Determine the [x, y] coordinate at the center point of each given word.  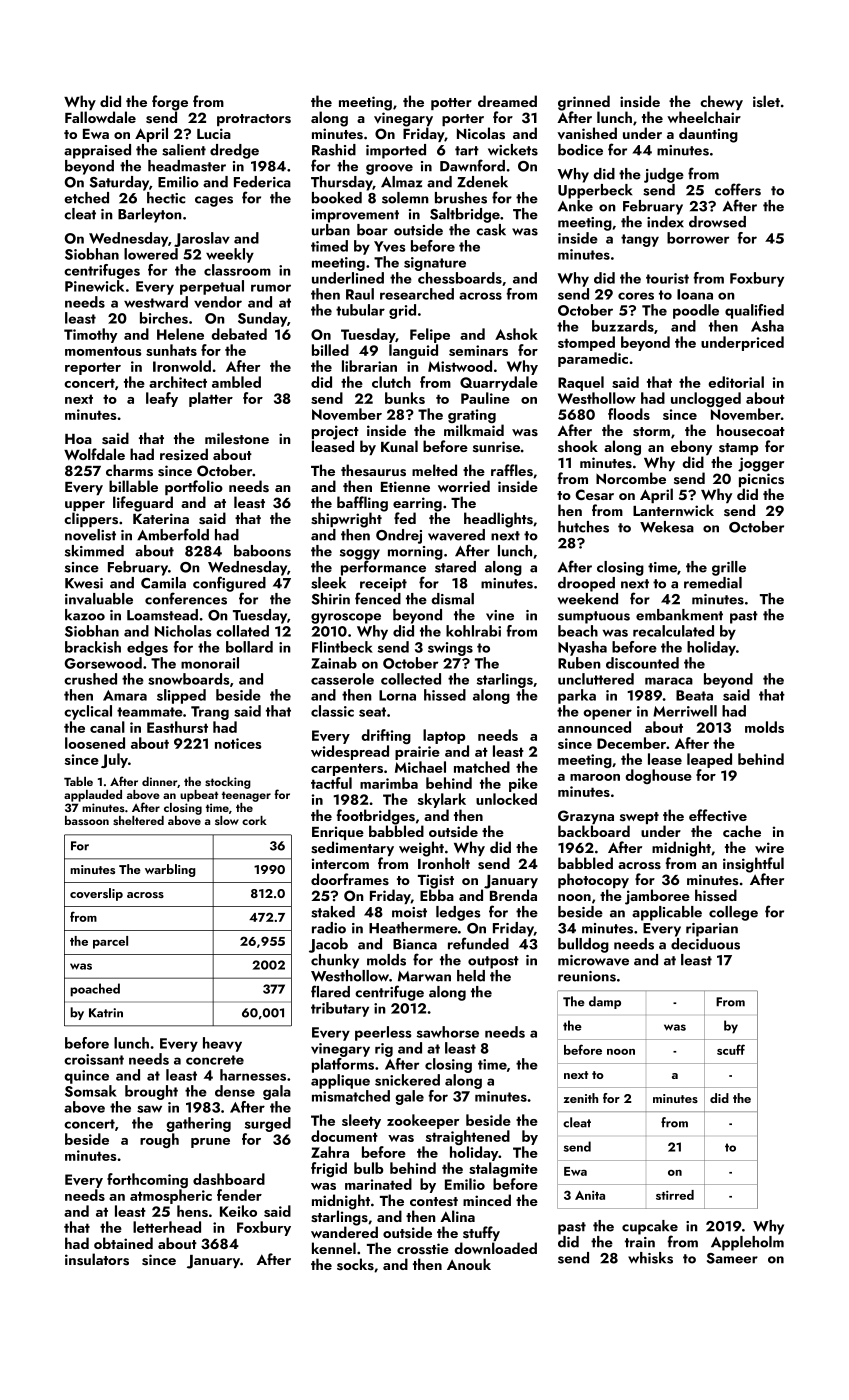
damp [605, 1002]
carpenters [347, 769]
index [665, 222]
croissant [94, 1059]
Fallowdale [100, 117]
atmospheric [171, 1196]
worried [464, 486]
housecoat [751, 430]
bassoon [87, 820]
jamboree [657, 897]
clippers [91, 519]
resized [184, 454]
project [335, 432]
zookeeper [423, 1121]
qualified [754, 311]
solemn [405, 198]
